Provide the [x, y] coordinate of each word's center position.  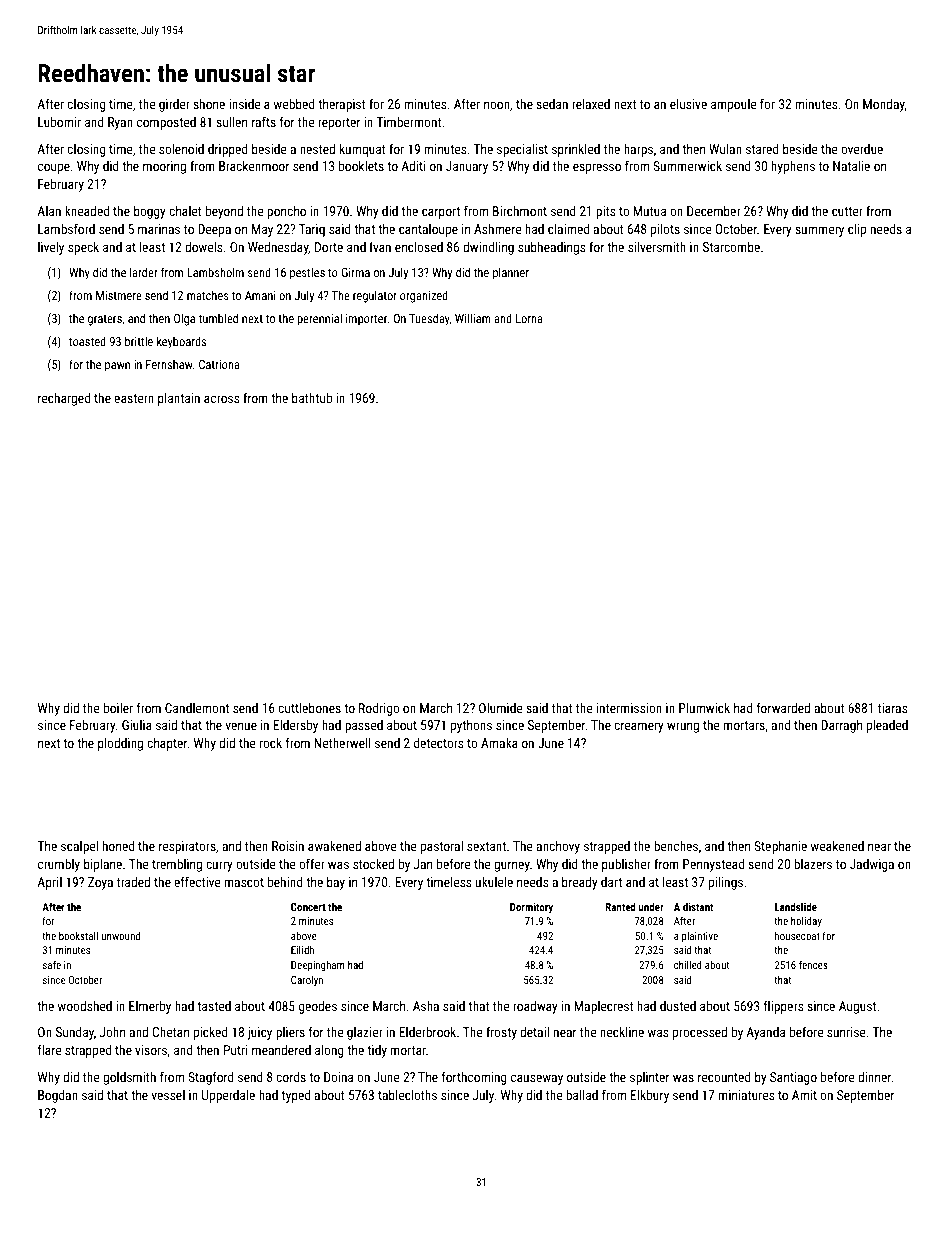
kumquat [362, 150]
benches [676, 846]
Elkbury [650, 1096]
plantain [179, 399]
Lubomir [59, 122]
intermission [629, 708]
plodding [120, 744]
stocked [373, 864]
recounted [724, 1077]
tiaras [892, 708]
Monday [884, 105]
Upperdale [228, 1096]
